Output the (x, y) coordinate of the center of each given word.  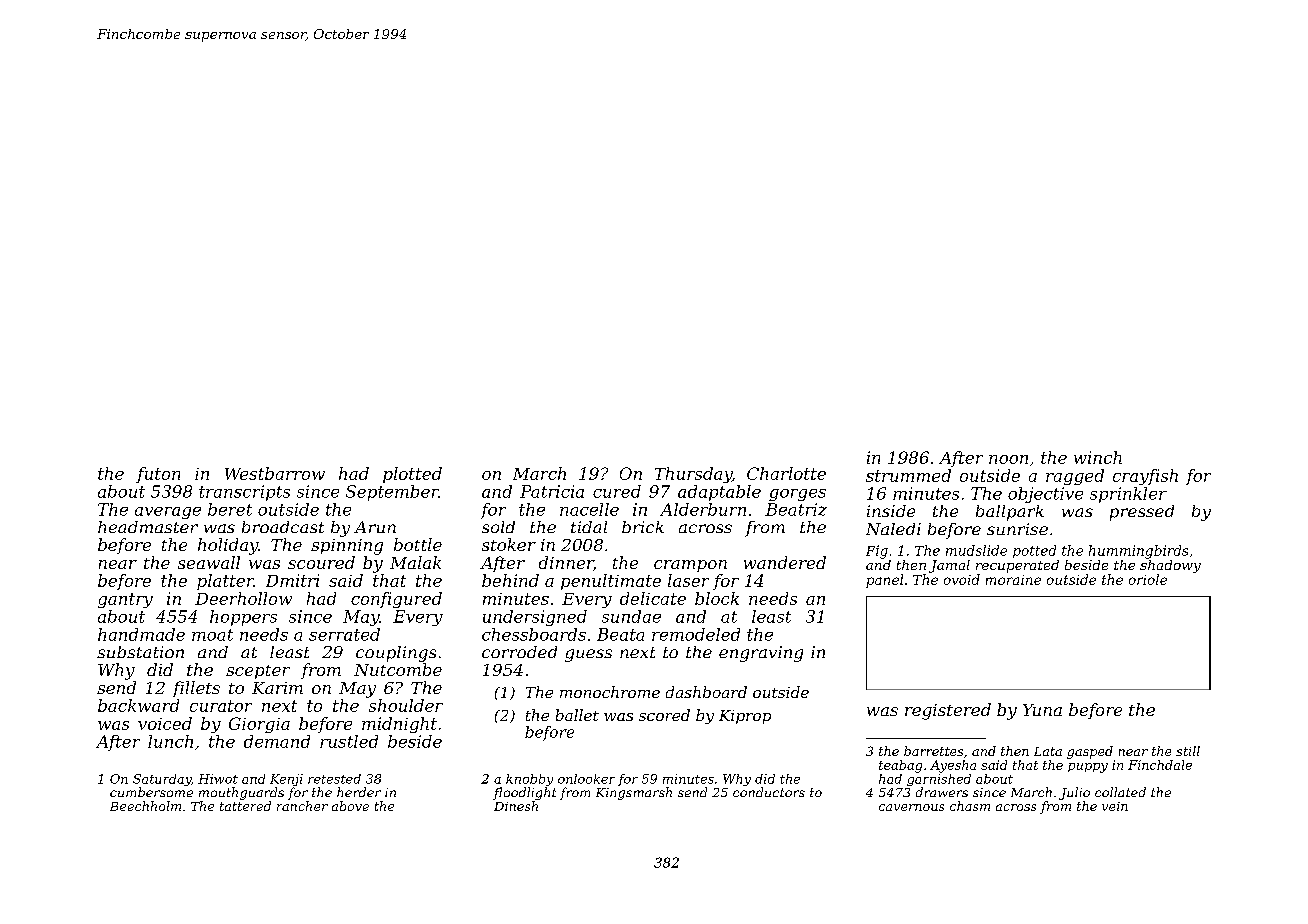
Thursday (693, 475)
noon (1008, 459)
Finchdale (1160, 765)
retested (334, 779)
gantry (125, 600)
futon (158, 475)
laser (688, 580)
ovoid (962, 579)
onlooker (586, 779)
